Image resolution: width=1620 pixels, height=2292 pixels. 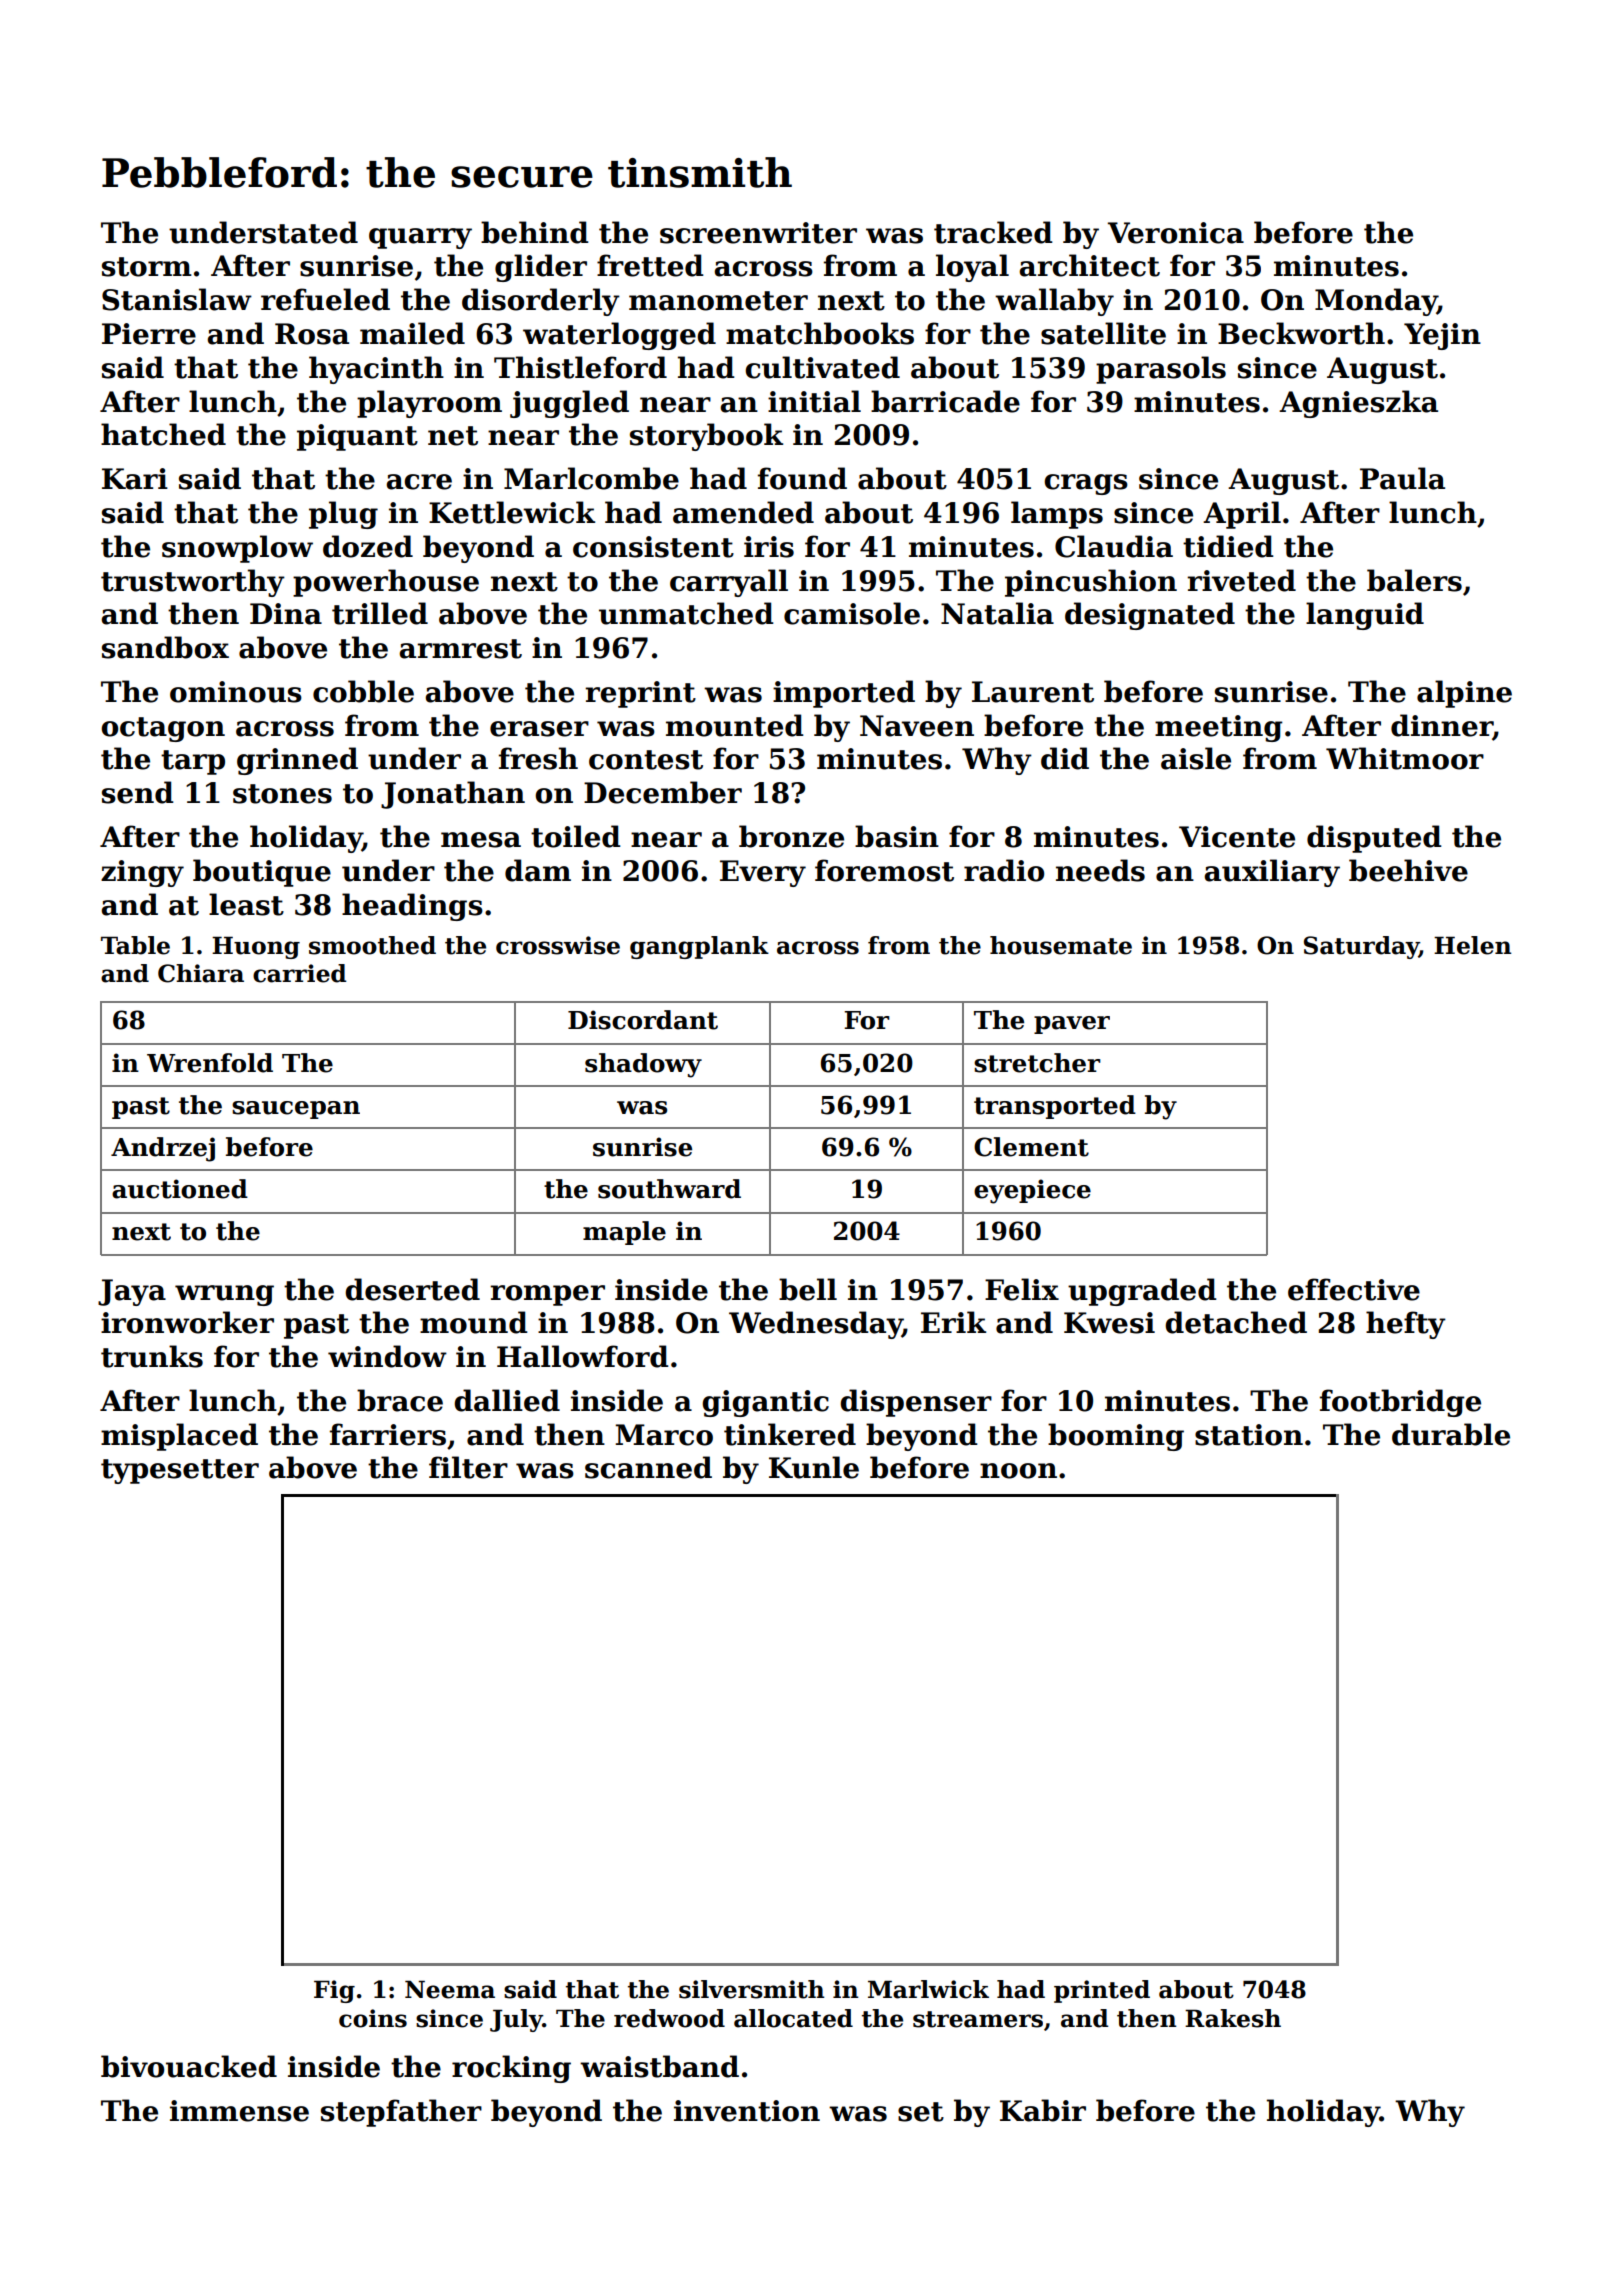 I want to click on beehive, so click(x=1408, y=870).
